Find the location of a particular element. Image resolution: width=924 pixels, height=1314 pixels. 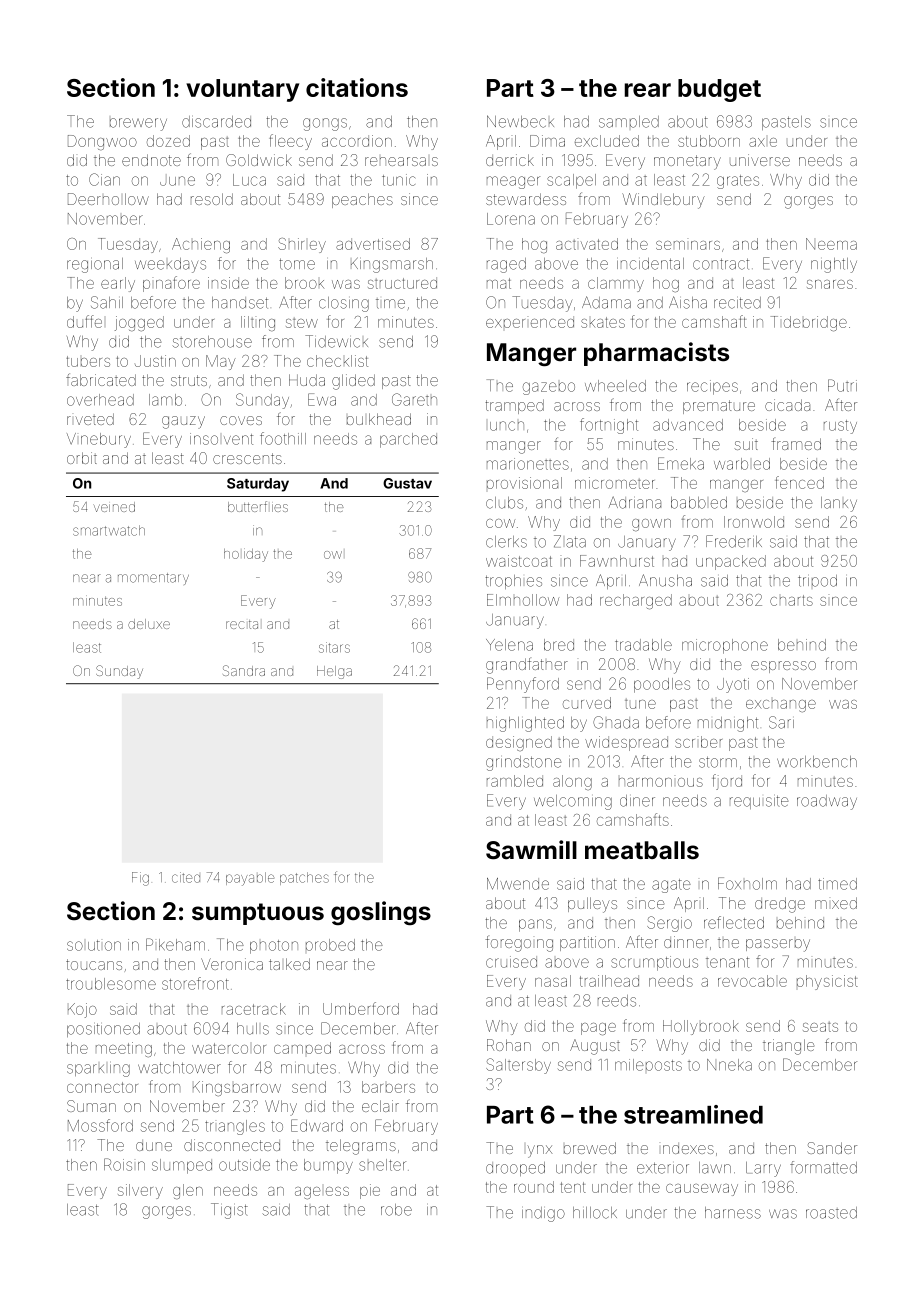

citations is located at coordinates (357, 87).
